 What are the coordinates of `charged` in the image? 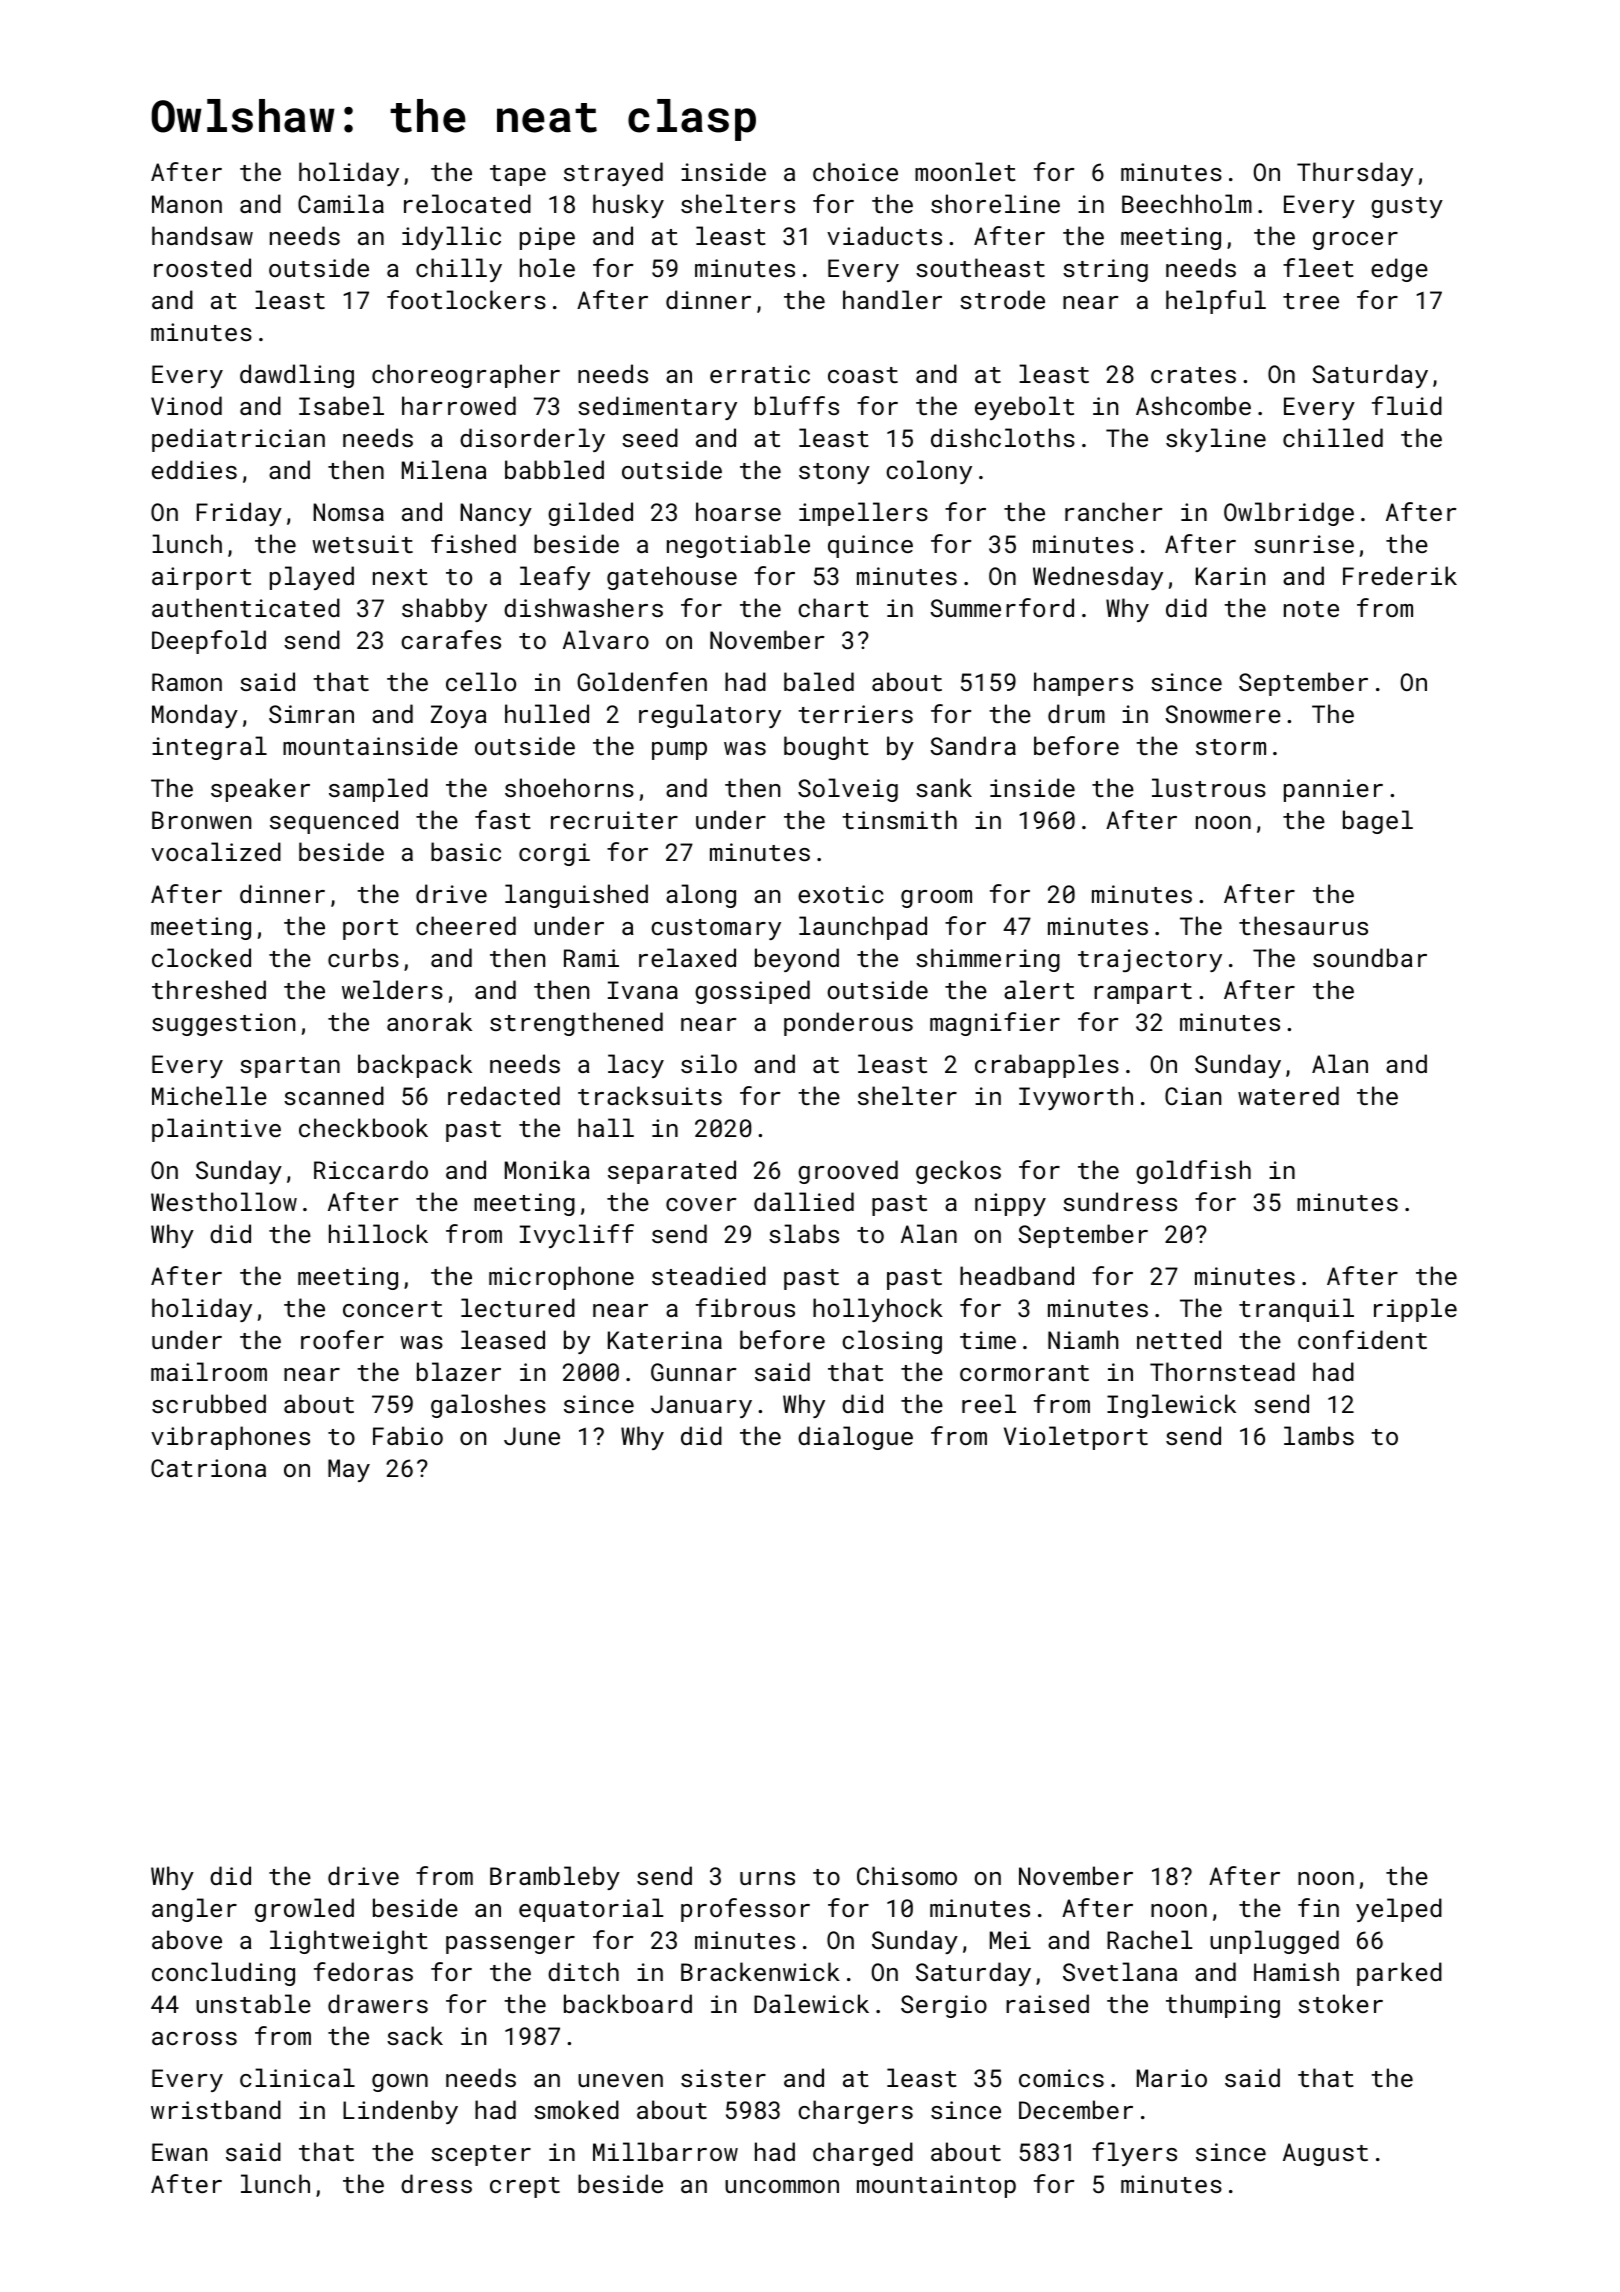 It's located at (863, 2154).
